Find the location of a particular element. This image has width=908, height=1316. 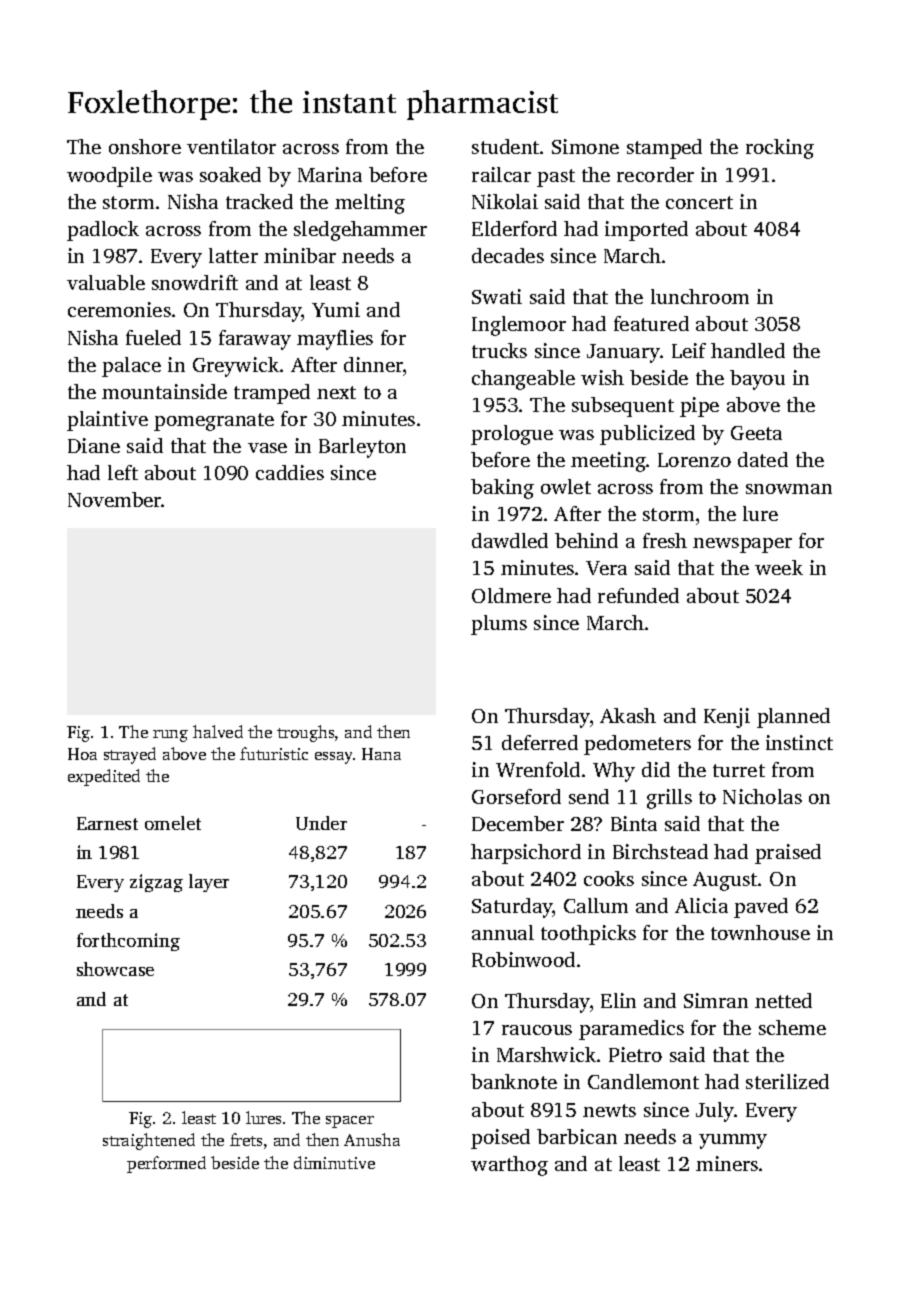

planned is located at coordinates (793, 718).
